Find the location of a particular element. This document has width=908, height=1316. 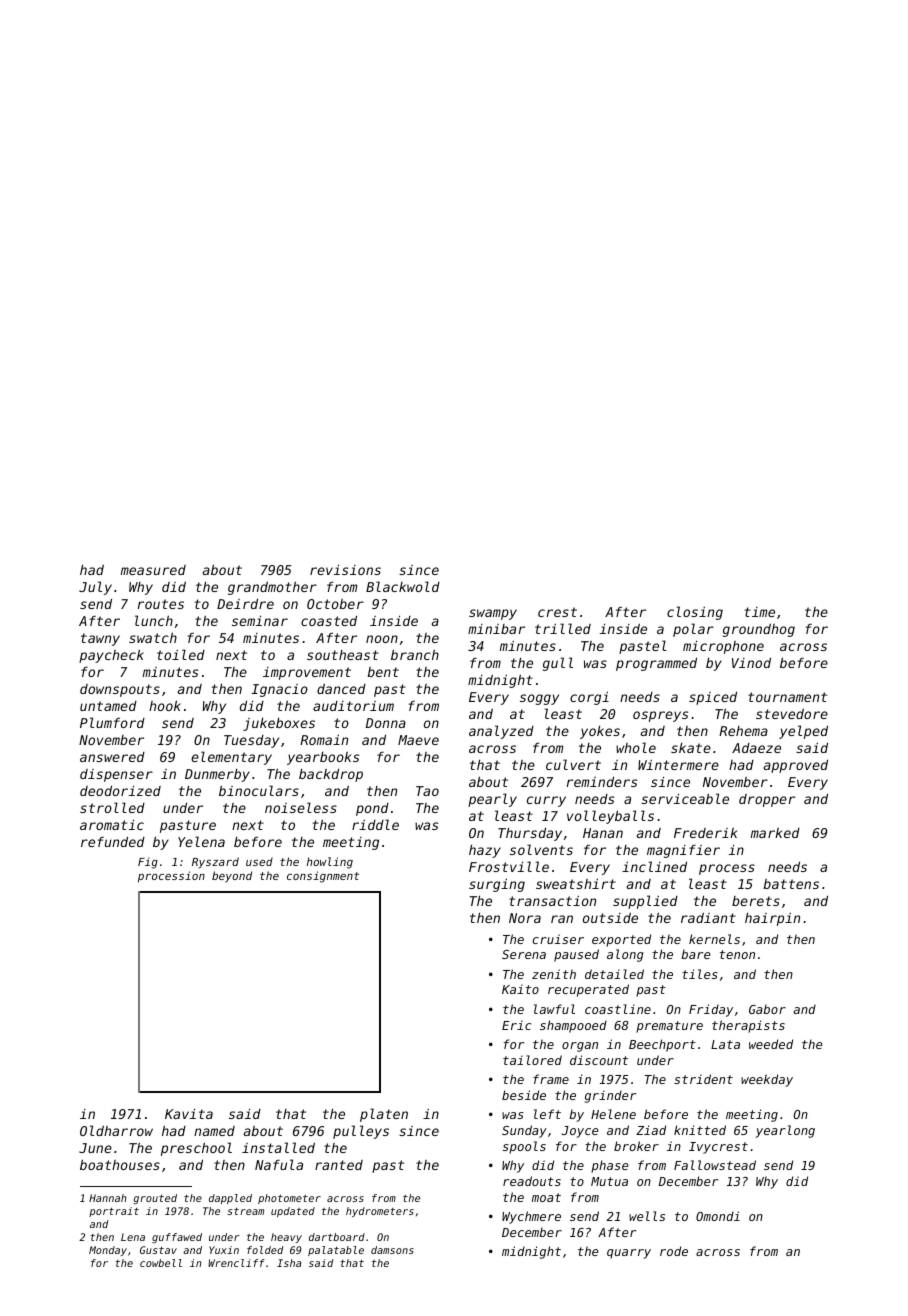

Hannah is located at coordinates (108, 1198).
